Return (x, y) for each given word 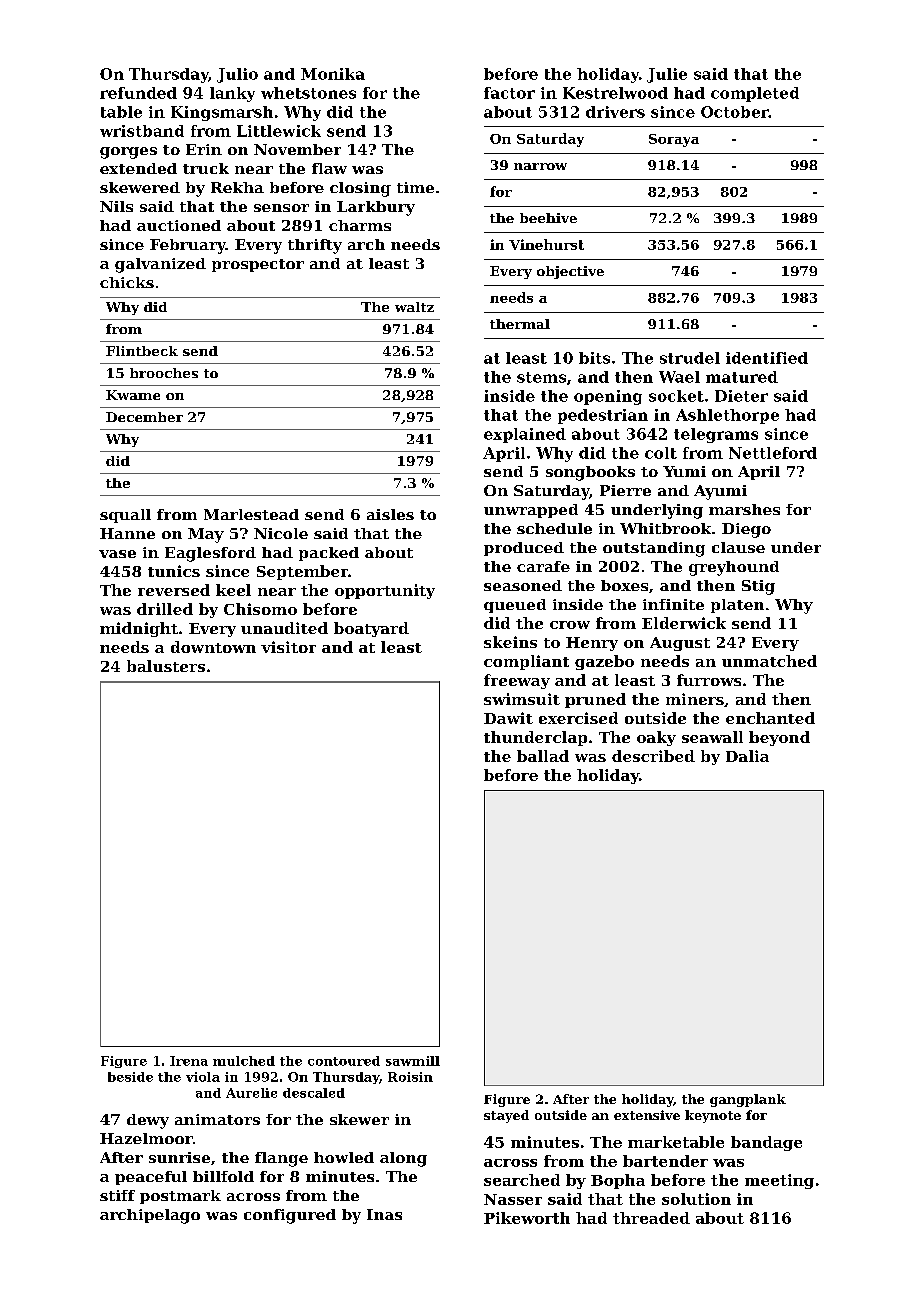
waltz (414, 307)
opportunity (385, 591)
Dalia (747, 756)
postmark (180, 1197)
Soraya (674, 140)
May (206, 535)
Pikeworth (527, 1218)
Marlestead (251, 514)
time (415, 187)
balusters (166, 666)
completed (755, 94)
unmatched (769, 661)
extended (138, 168)
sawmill (413, 1061)
